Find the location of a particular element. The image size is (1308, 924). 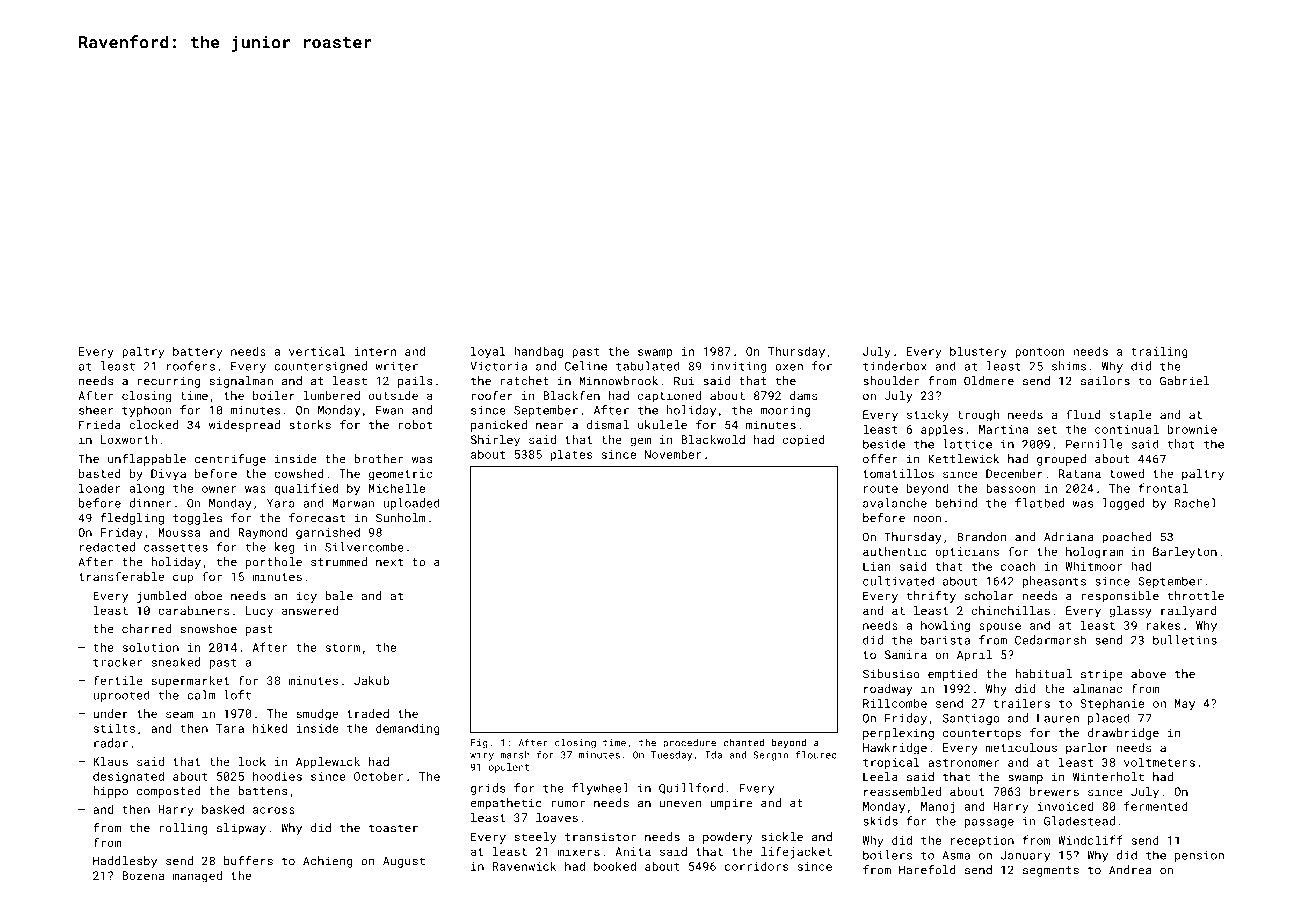

battery is located at coordinates (198, 353).
